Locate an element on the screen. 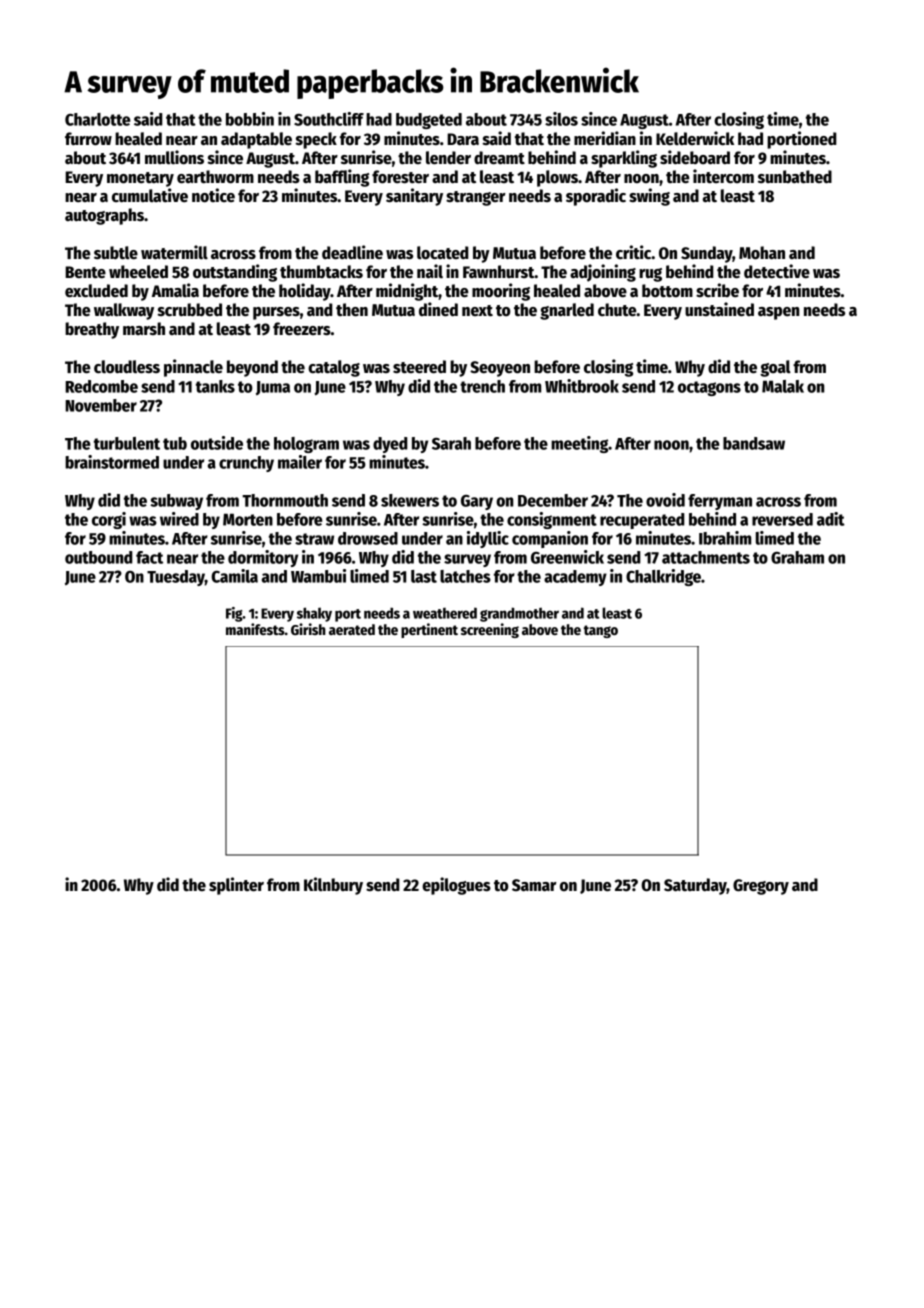 The height and width of the screenshot is (1308, 924). last is located at coordinates (424, 576).
